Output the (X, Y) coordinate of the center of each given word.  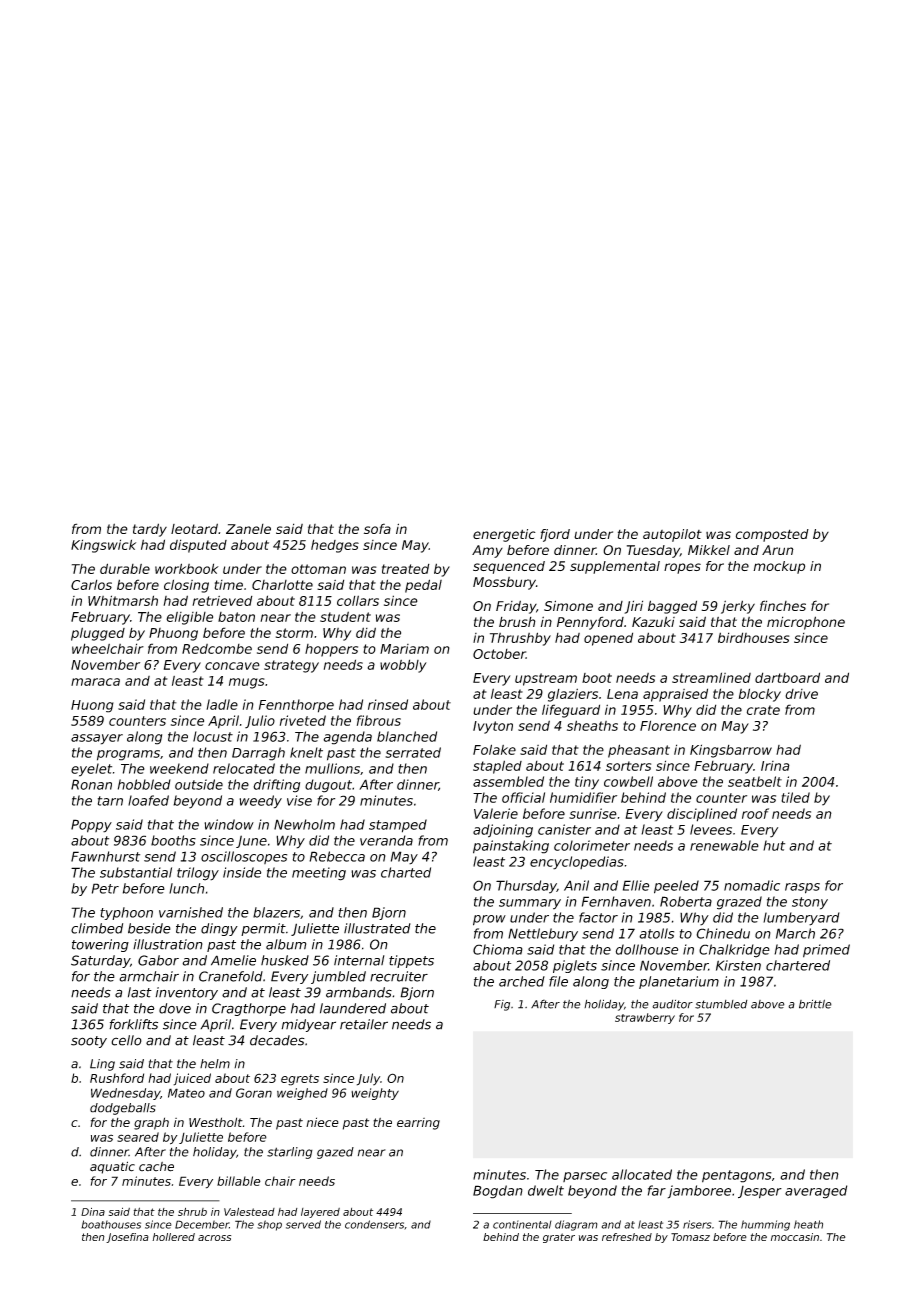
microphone (806, 623)
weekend (179, 768)
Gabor (158, 960)
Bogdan (498, 1192)
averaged (816, 1192)
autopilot (672, 535)
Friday (516, 607)
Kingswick (103, 546)
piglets (575, 966)
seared (138, 1137)
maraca (95, 682)
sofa (377, 528)
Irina (775, 766)
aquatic (112, 1167)
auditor (672, 1004)
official (523, 797)
